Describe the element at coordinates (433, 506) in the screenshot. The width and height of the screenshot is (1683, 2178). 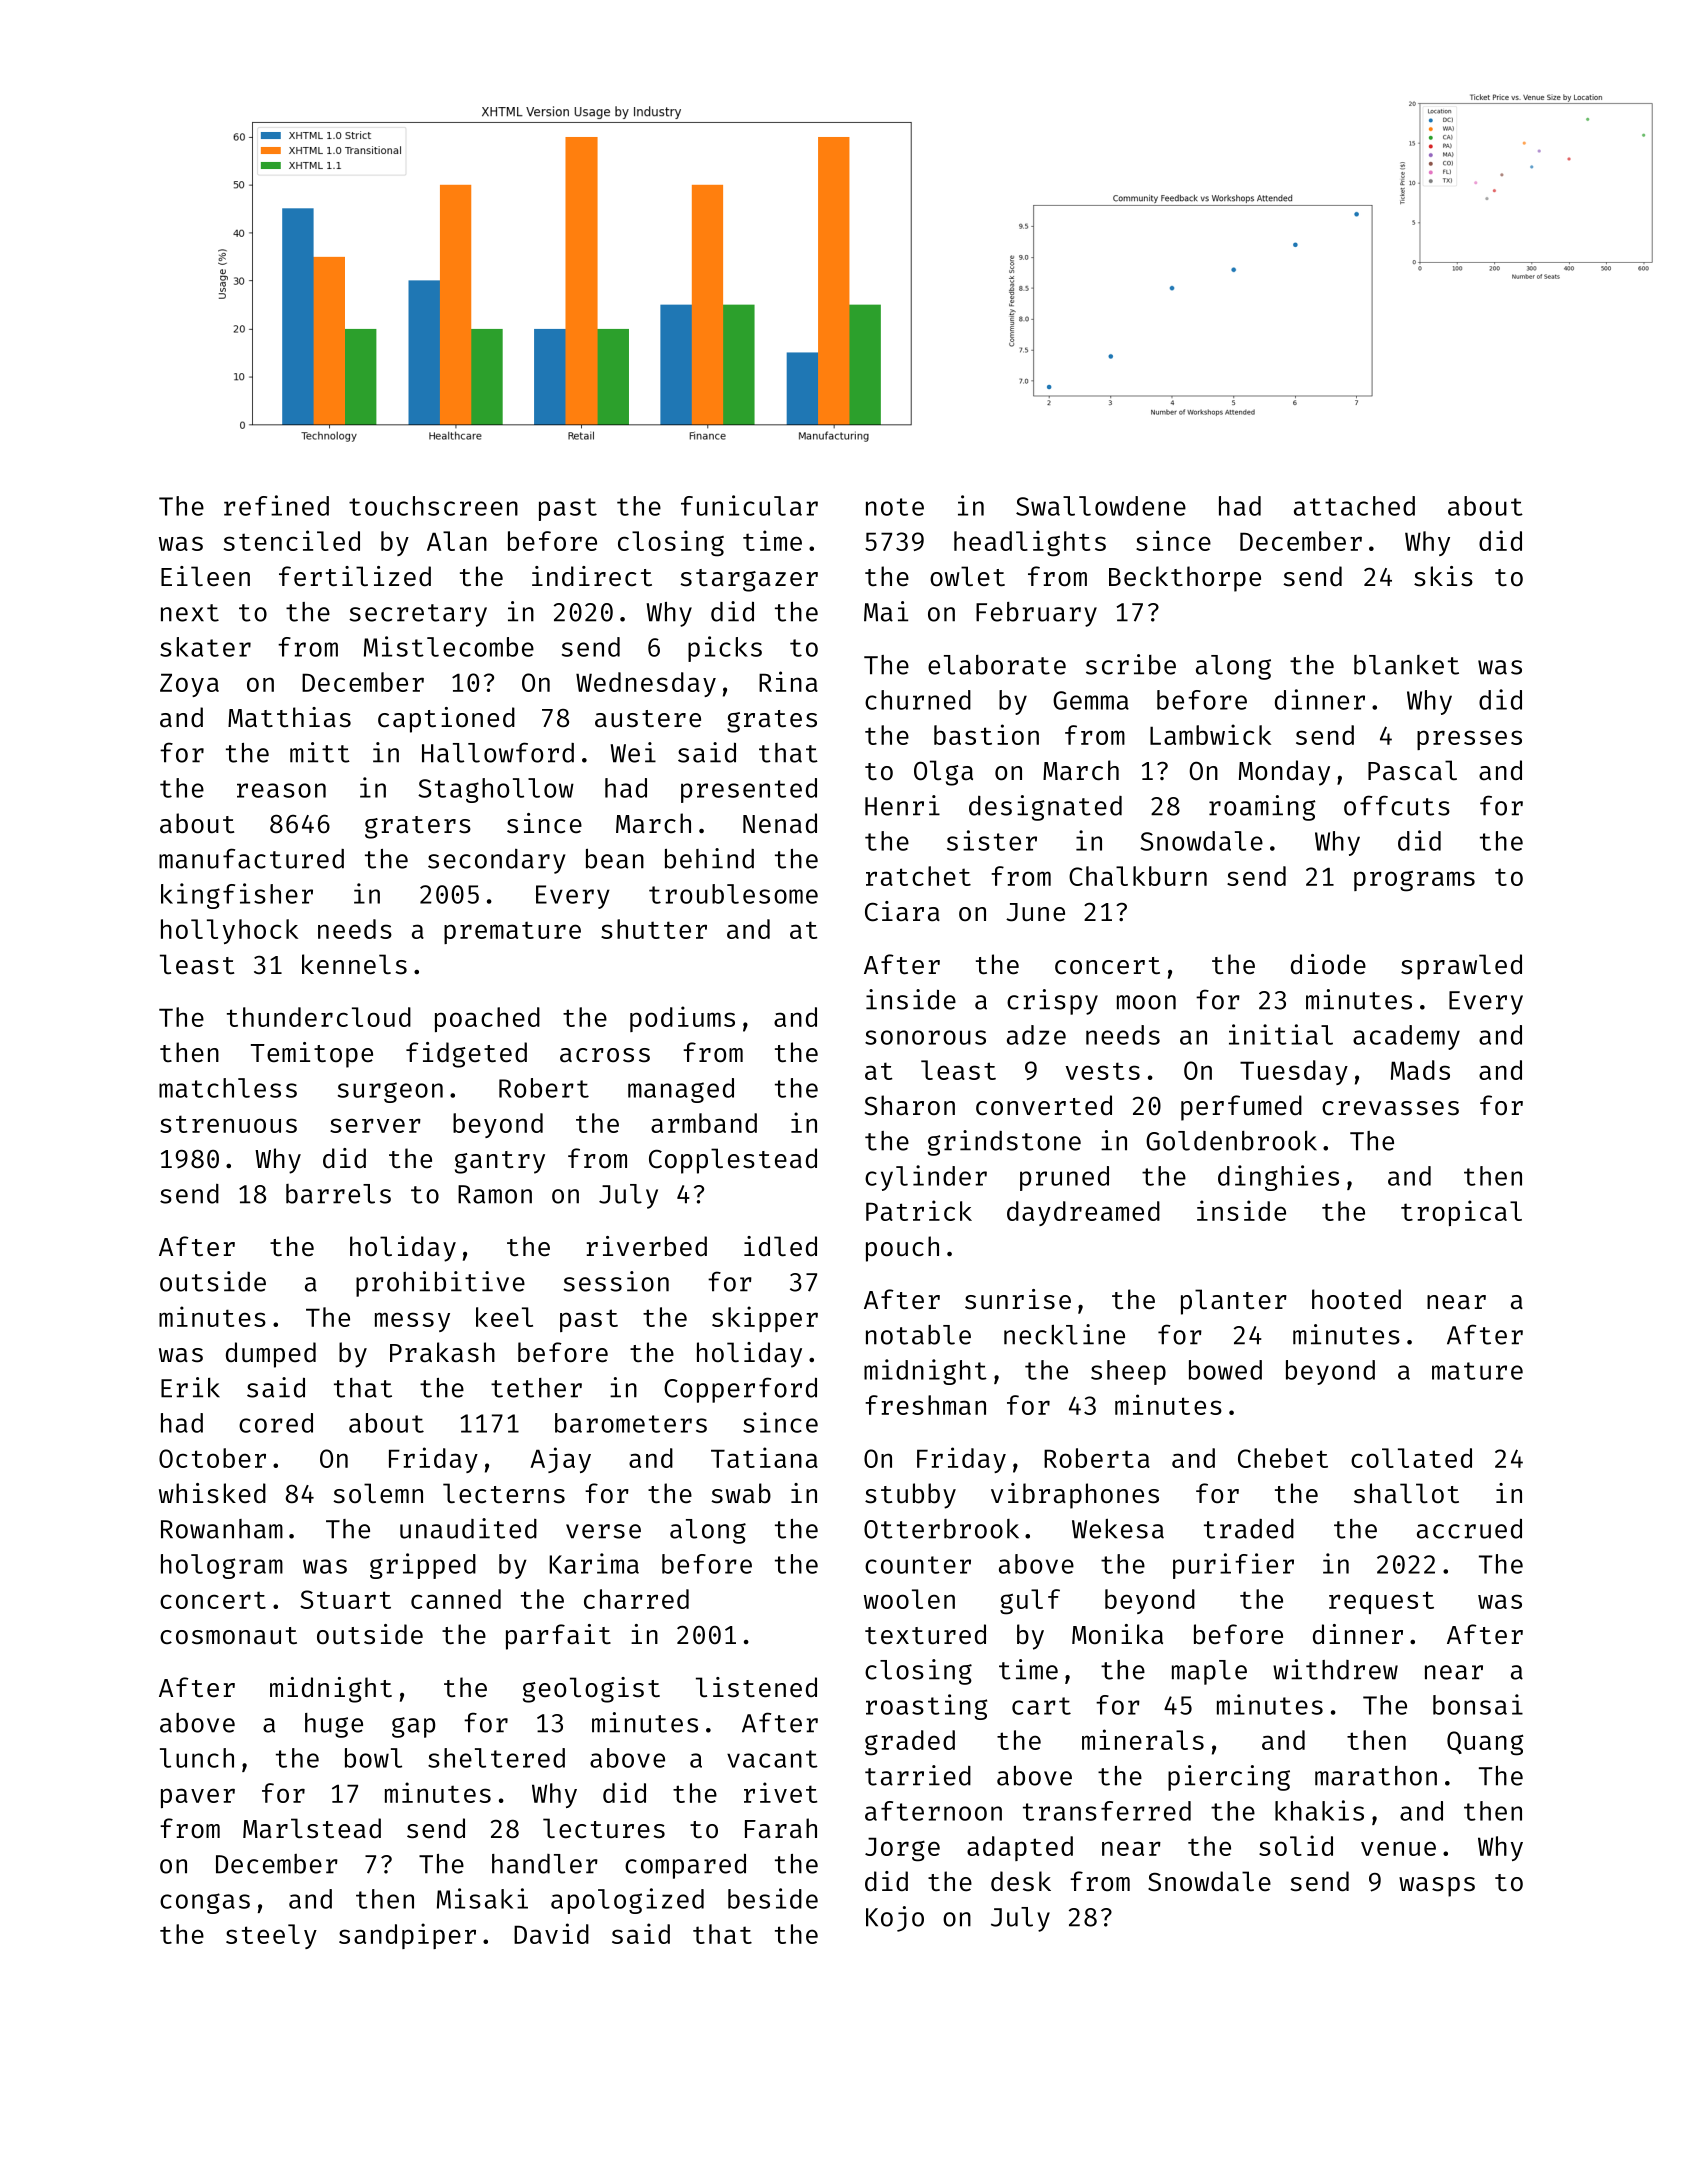
I see `touchscreen` at that location.
